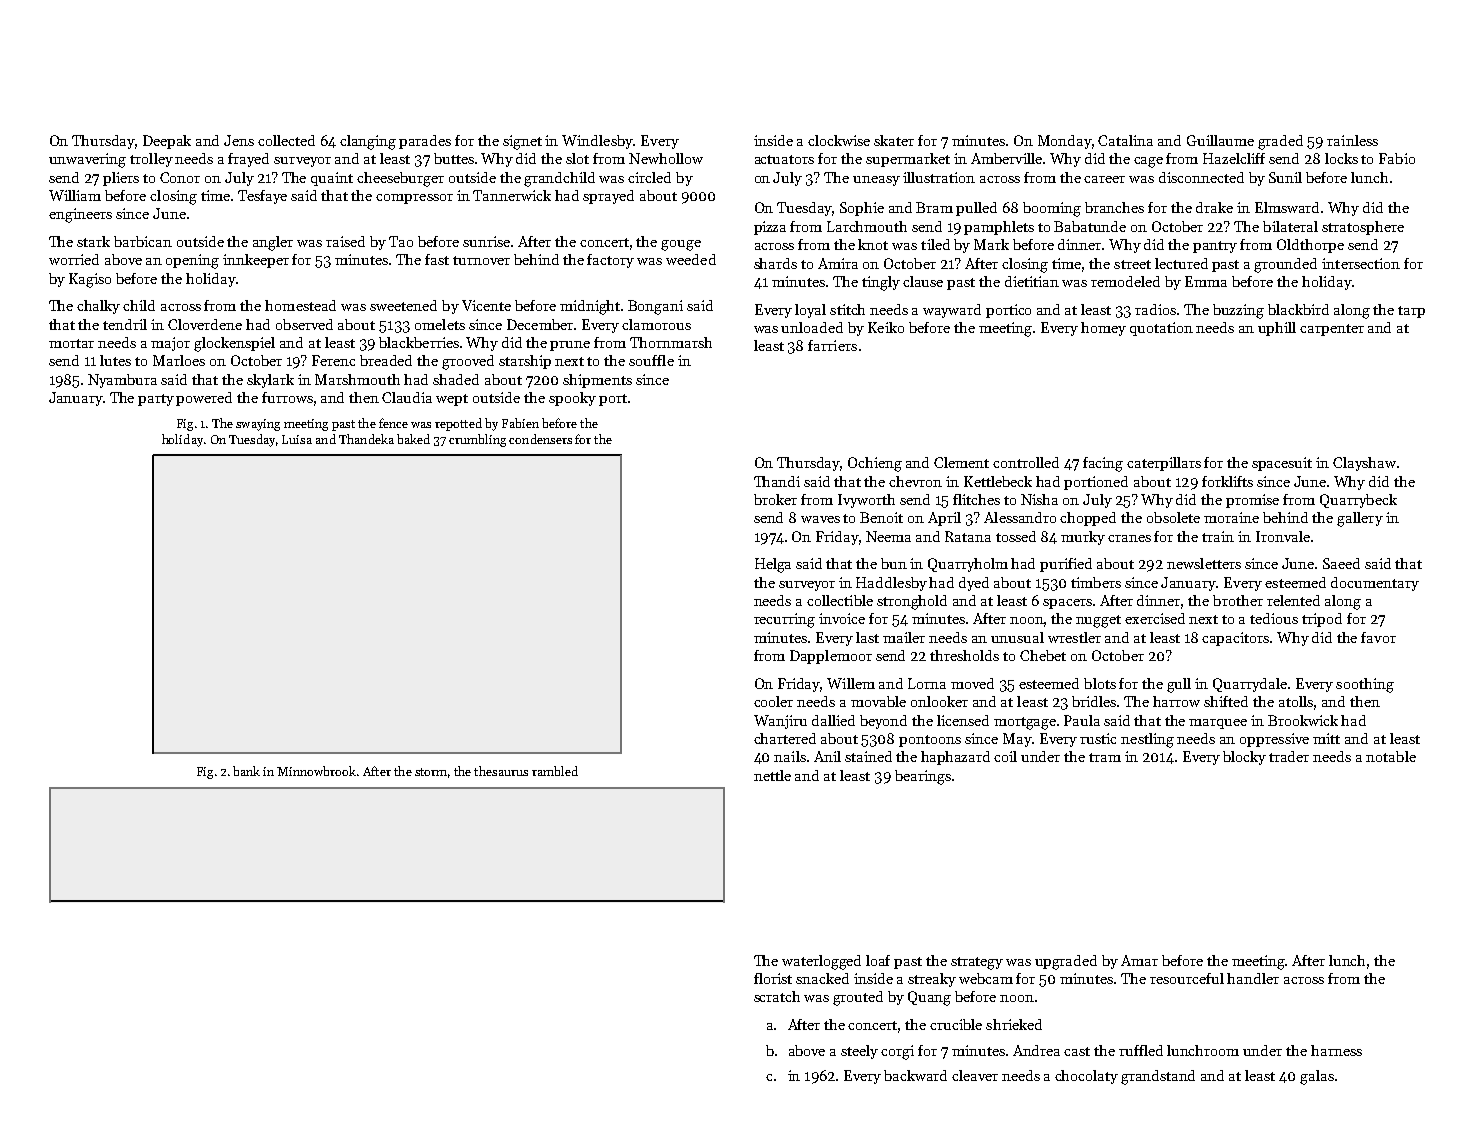 This screenshot has height=1143, width=1479. What do you see at coordinates (368, 142) in the screenshot?
I see `clanging` at bounding box center [368, 142].
